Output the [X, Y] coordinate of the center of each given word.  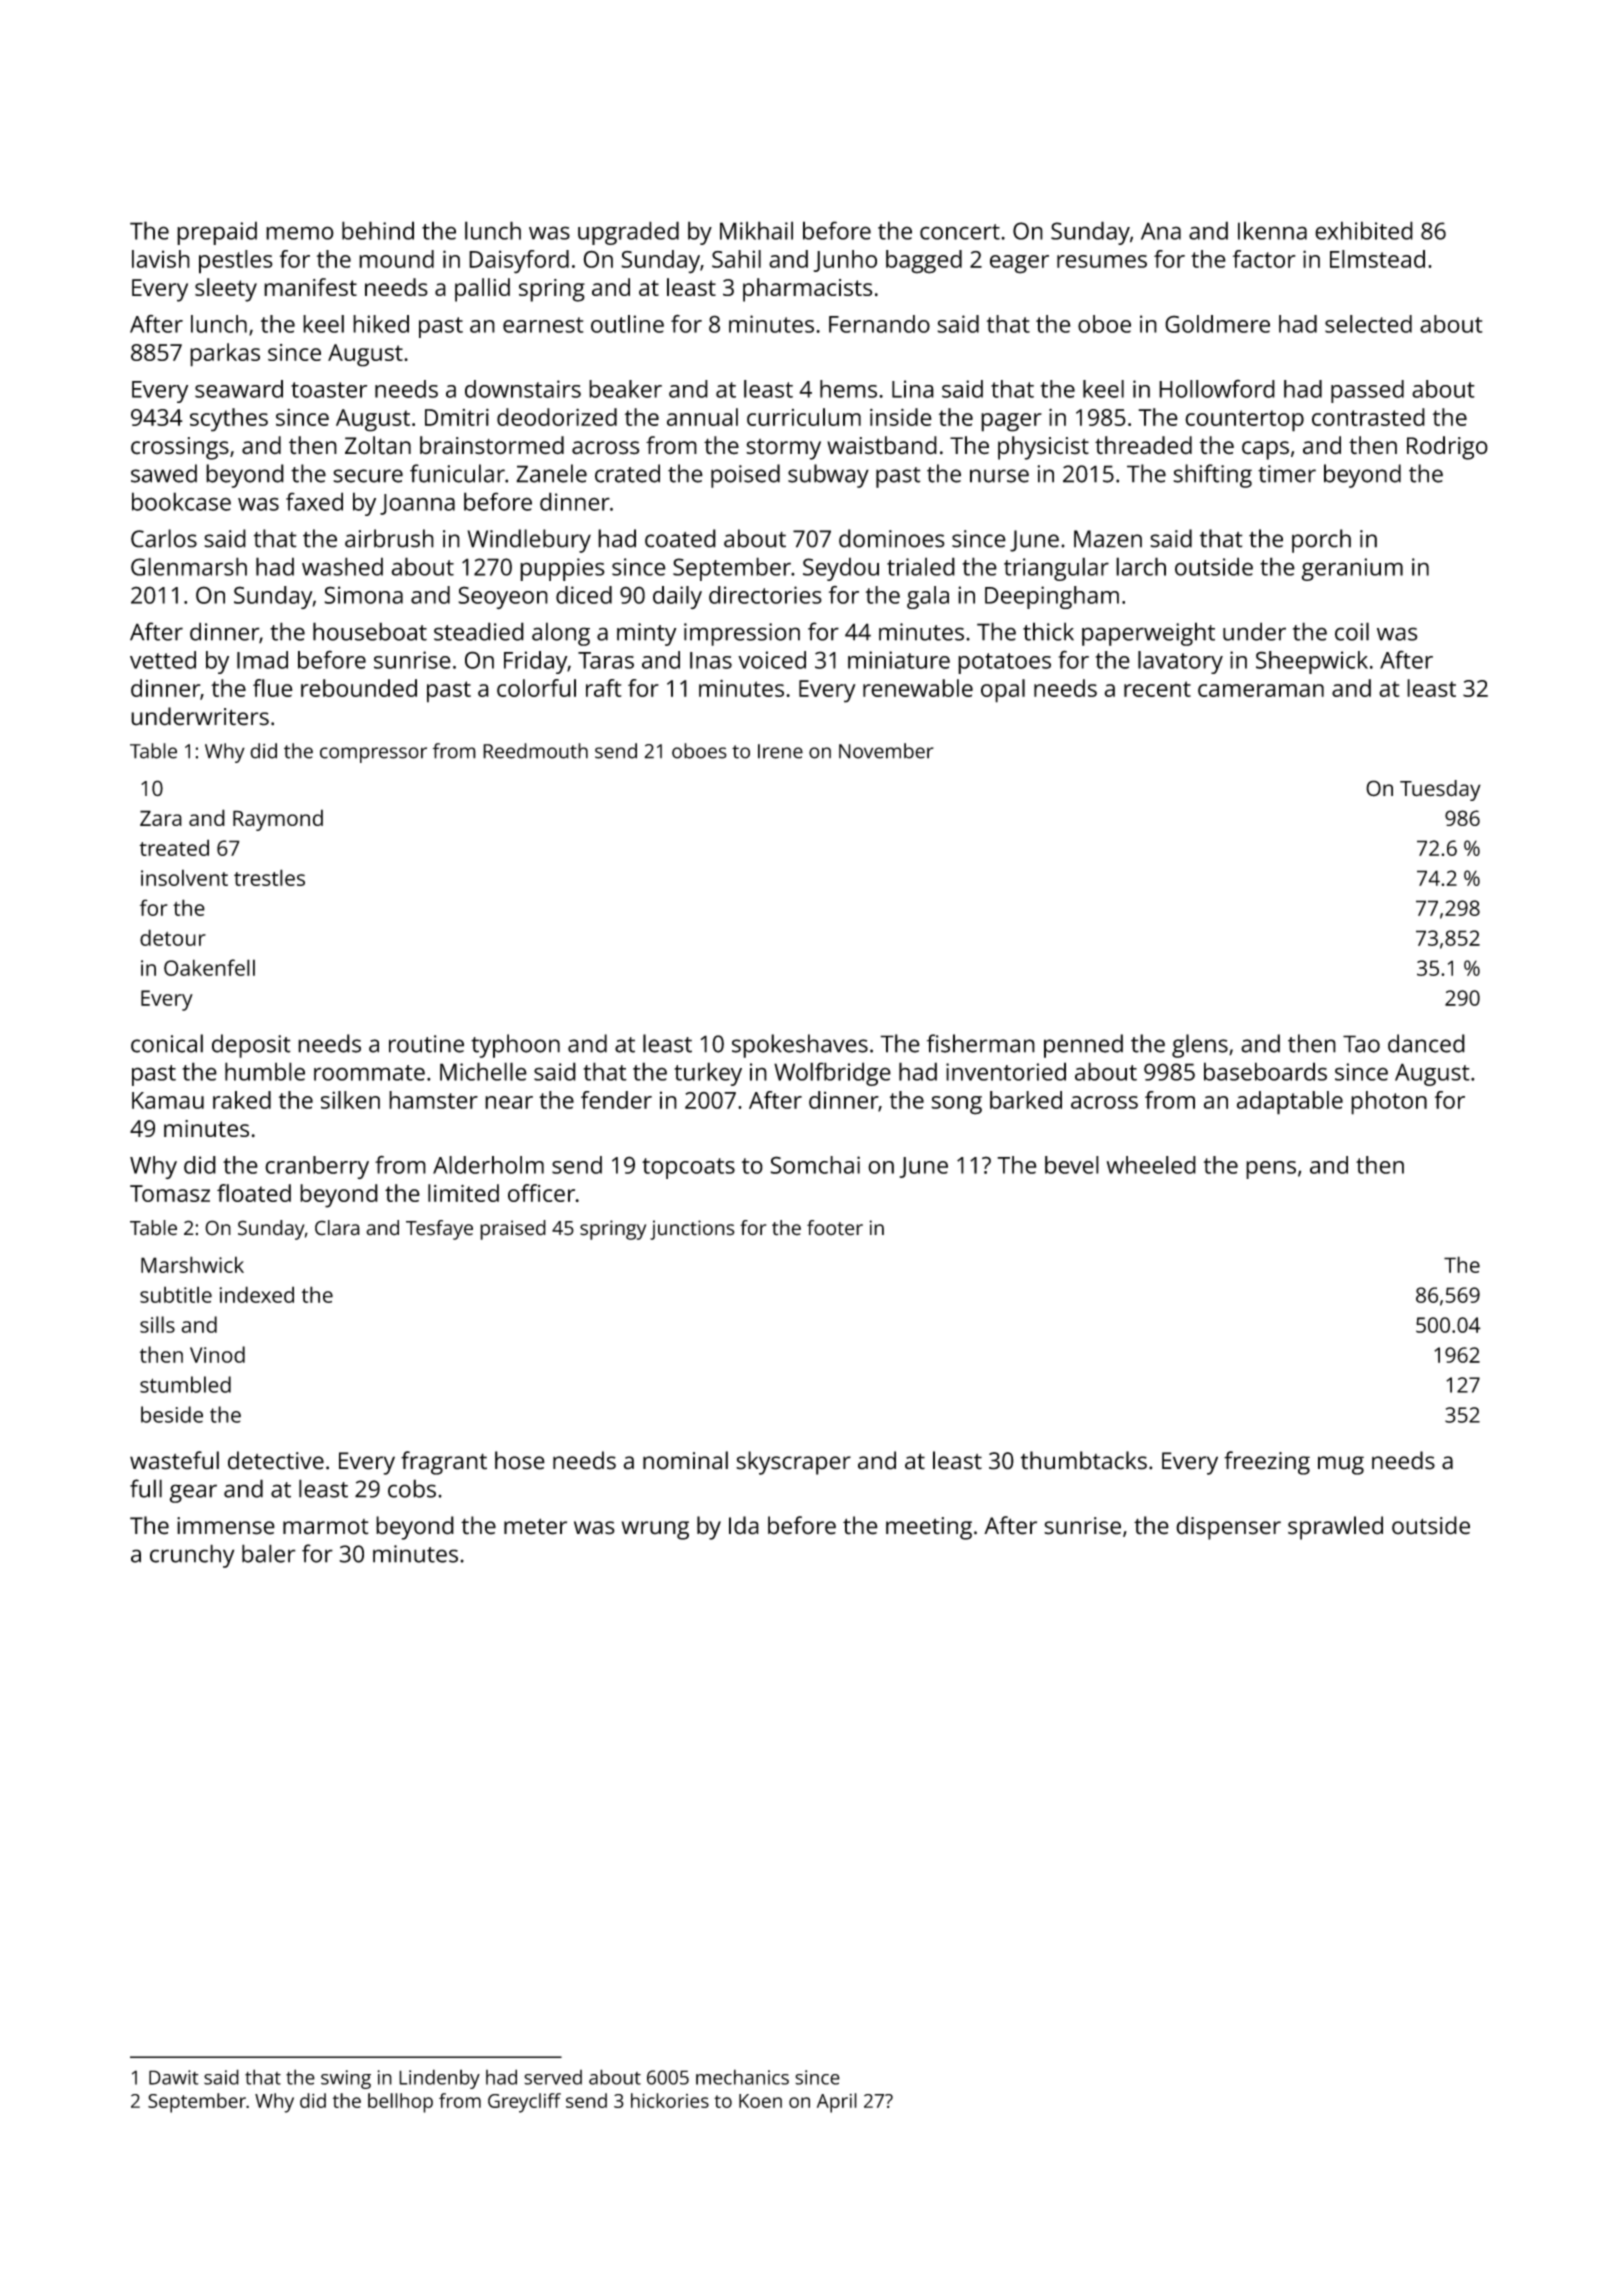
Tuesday [1440, 790]
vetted [163, 660]
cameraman [1261, 690]
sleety [226, 290]
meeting [929, 1528]
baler [269, 1553]
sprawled [1335, 1528]
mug [1341, 1465]
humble [265, 1071]
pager [1011, 422]
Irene [780, 751]
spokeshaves [800, 1046]
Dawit [174, 2077]
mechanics [742, 2077]
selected [1368, 324]
